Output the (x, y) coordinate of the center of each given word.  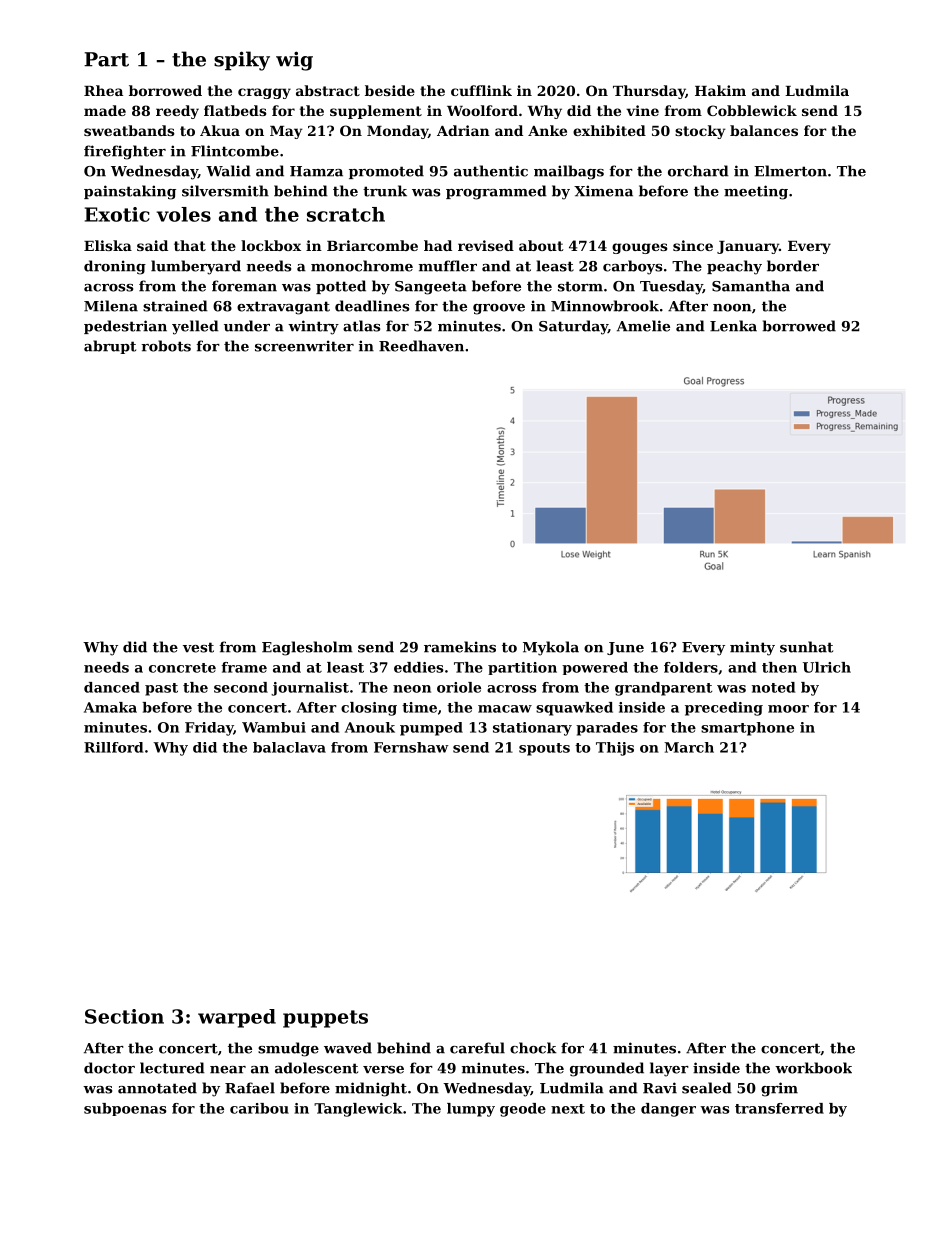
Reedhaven (421, 346)
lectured (172, 1068)
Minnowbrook (605, 306)
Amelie (643, 326)
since (693, 245)
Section (124, 1016)
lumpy (471, 1110)
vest (198, 647)
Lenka (733, 326)
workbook (813, 1068)
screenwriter (304, 346)
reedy (177, 112)
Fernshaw (411, 747)
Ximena (603, 191)
